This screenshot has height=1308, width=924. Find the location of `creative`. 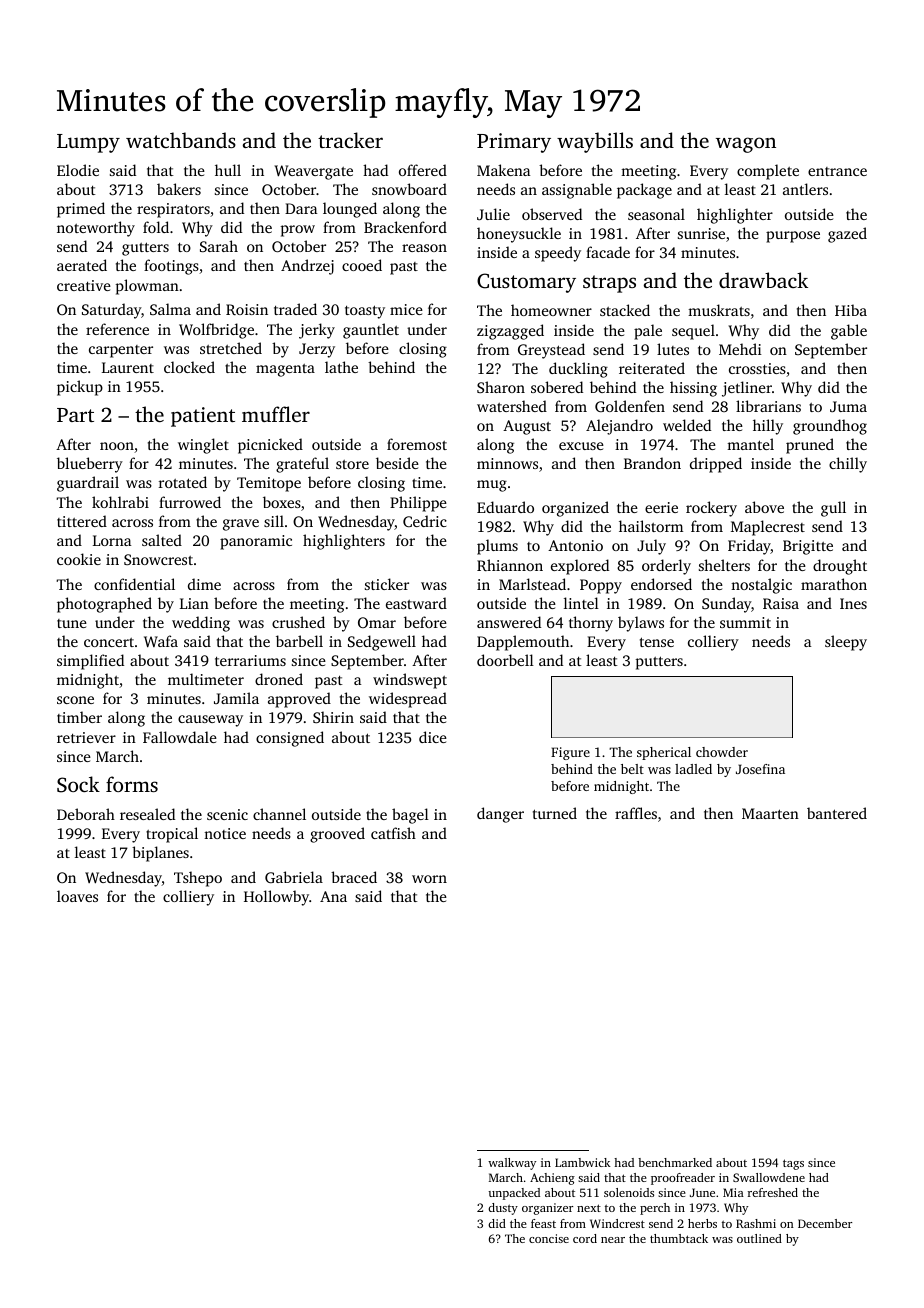

creative is located at coordinates (84, 285).
